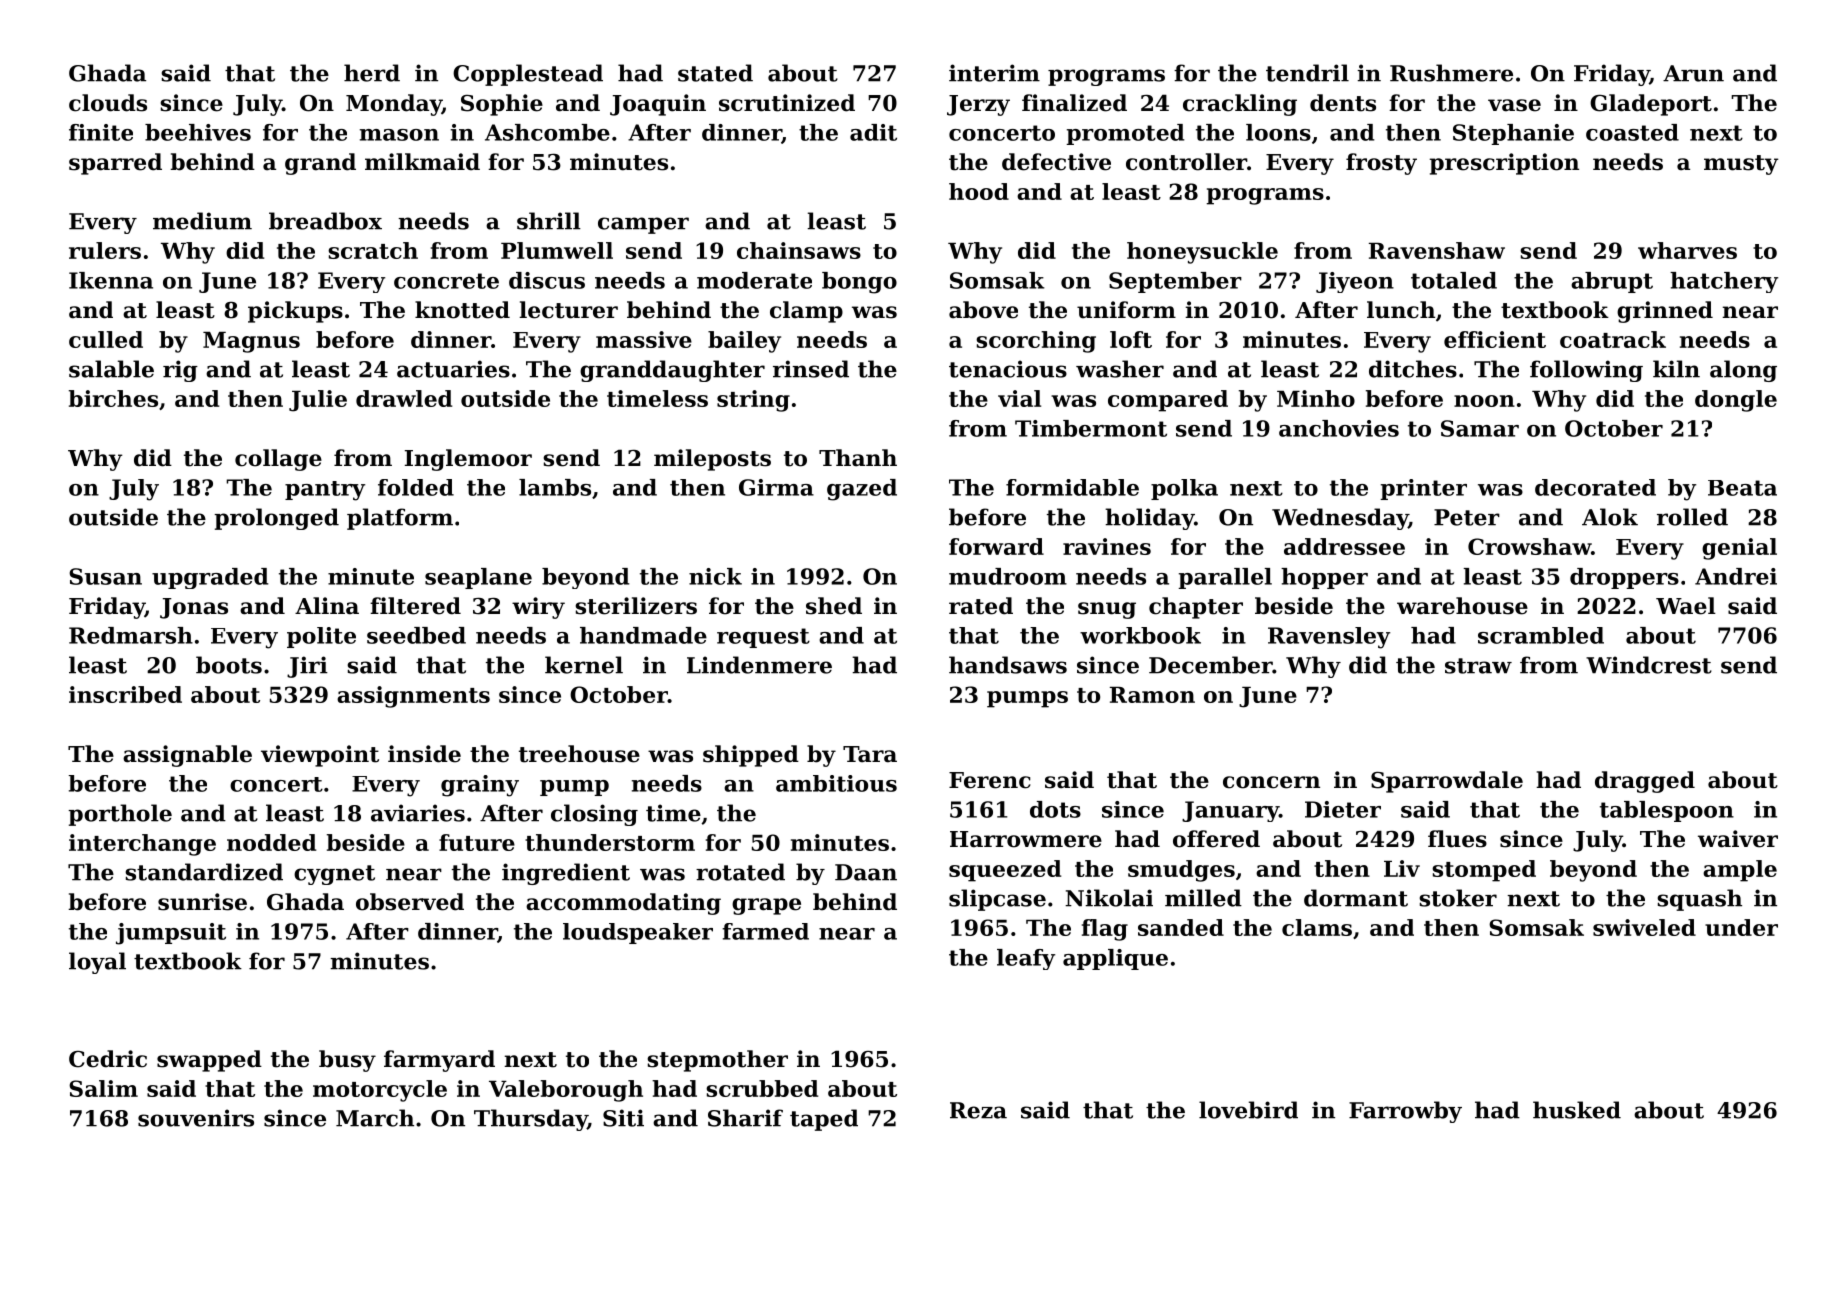 Image resolution: width=1846 pixels, height=1305 pixels. What do you see at coordinates (566, 874) in the document?
I see `ingredient` at bounding box center [566, 874].
